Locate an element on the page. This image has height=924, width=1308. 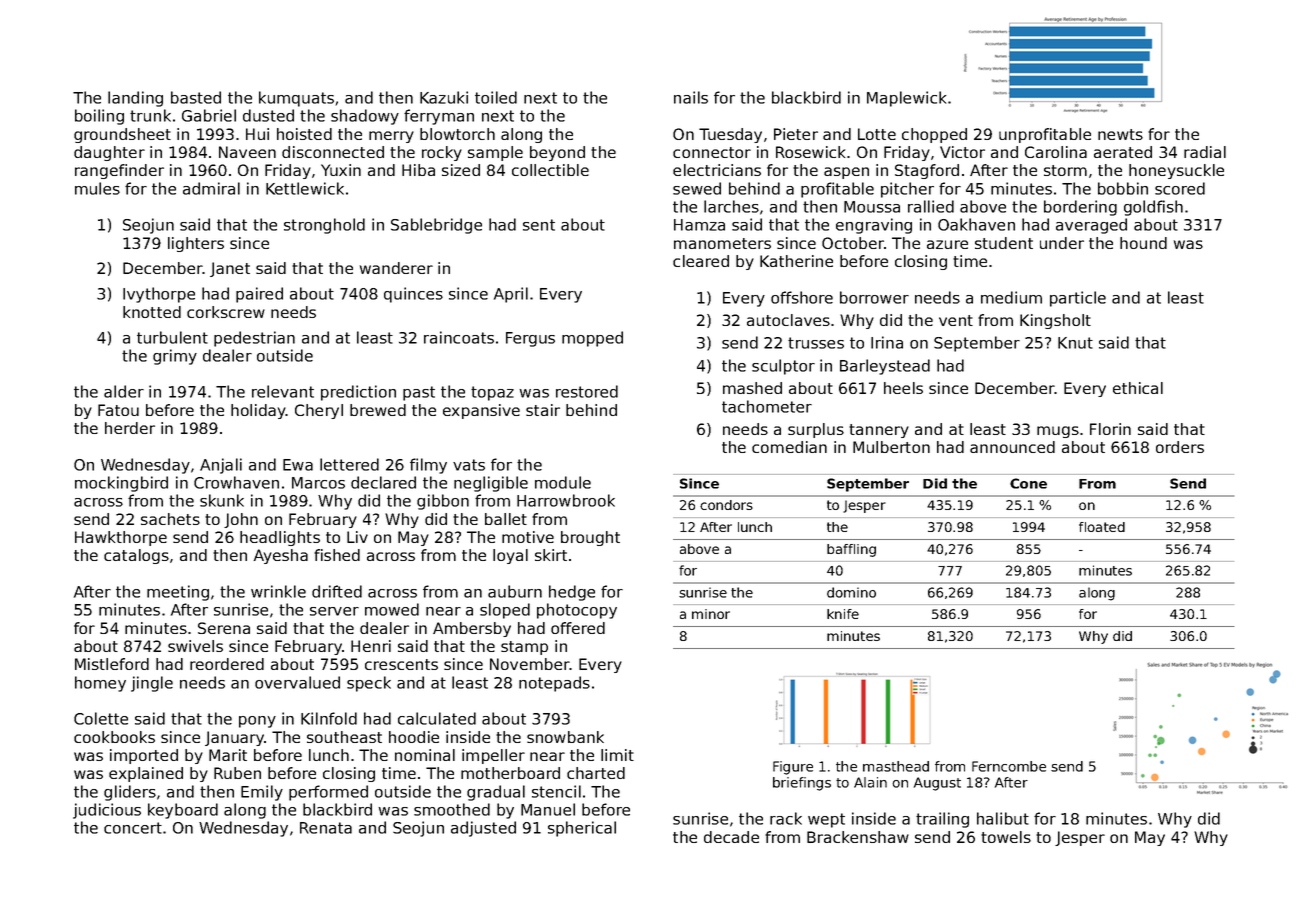
notepads is located at coordinates (554, 684).
